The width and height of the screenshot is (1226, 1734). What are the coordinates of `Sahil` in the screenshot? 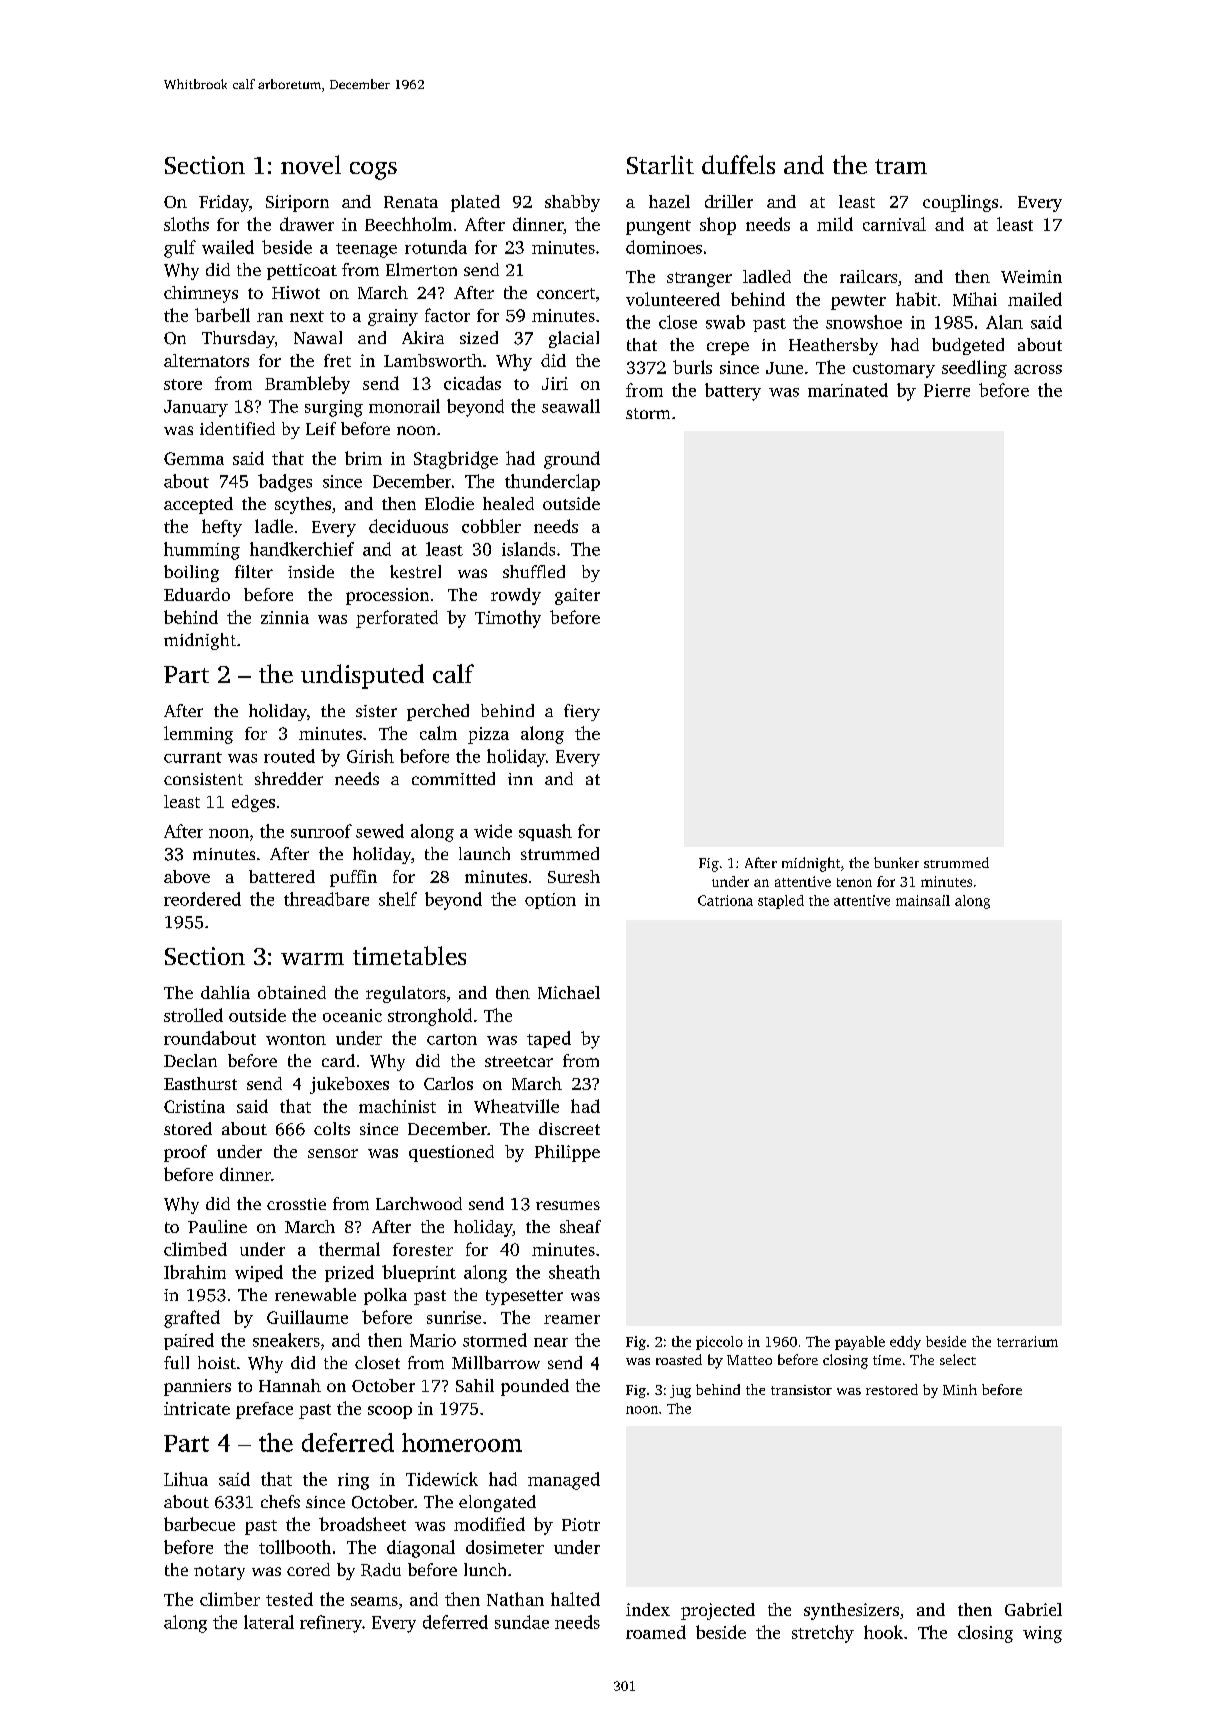 It's located at (475, 1385).
